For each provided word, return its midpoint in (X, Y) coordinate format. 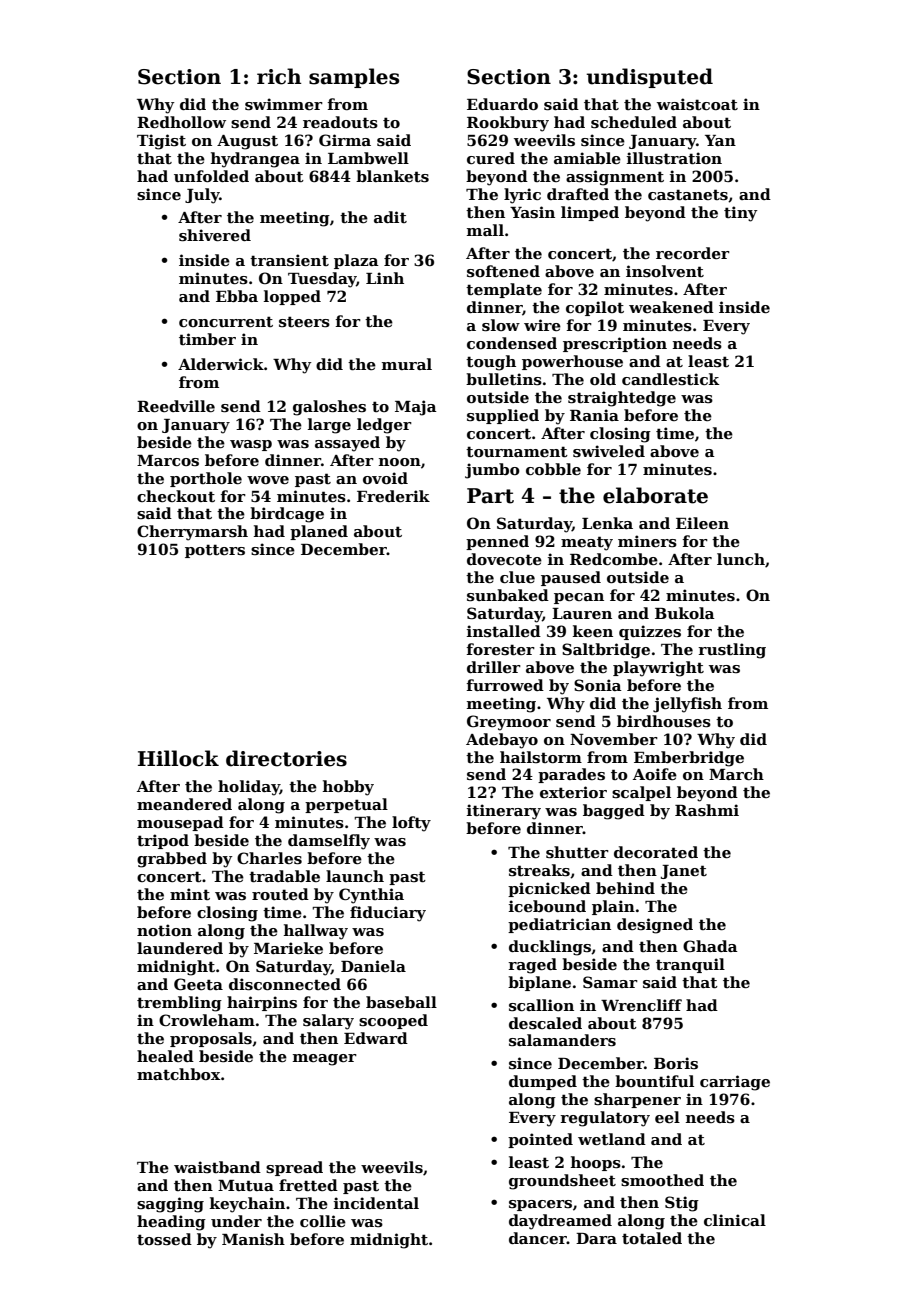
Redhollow (181, 122)
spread (294, 1168)
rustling (732, 651)
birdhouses (664, 721)
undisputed (649, 78)
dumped (543, 1082)
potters (215, 551)
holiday (249, 788)
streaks (539, 870)
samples (354, 78)
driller (494, 667)
